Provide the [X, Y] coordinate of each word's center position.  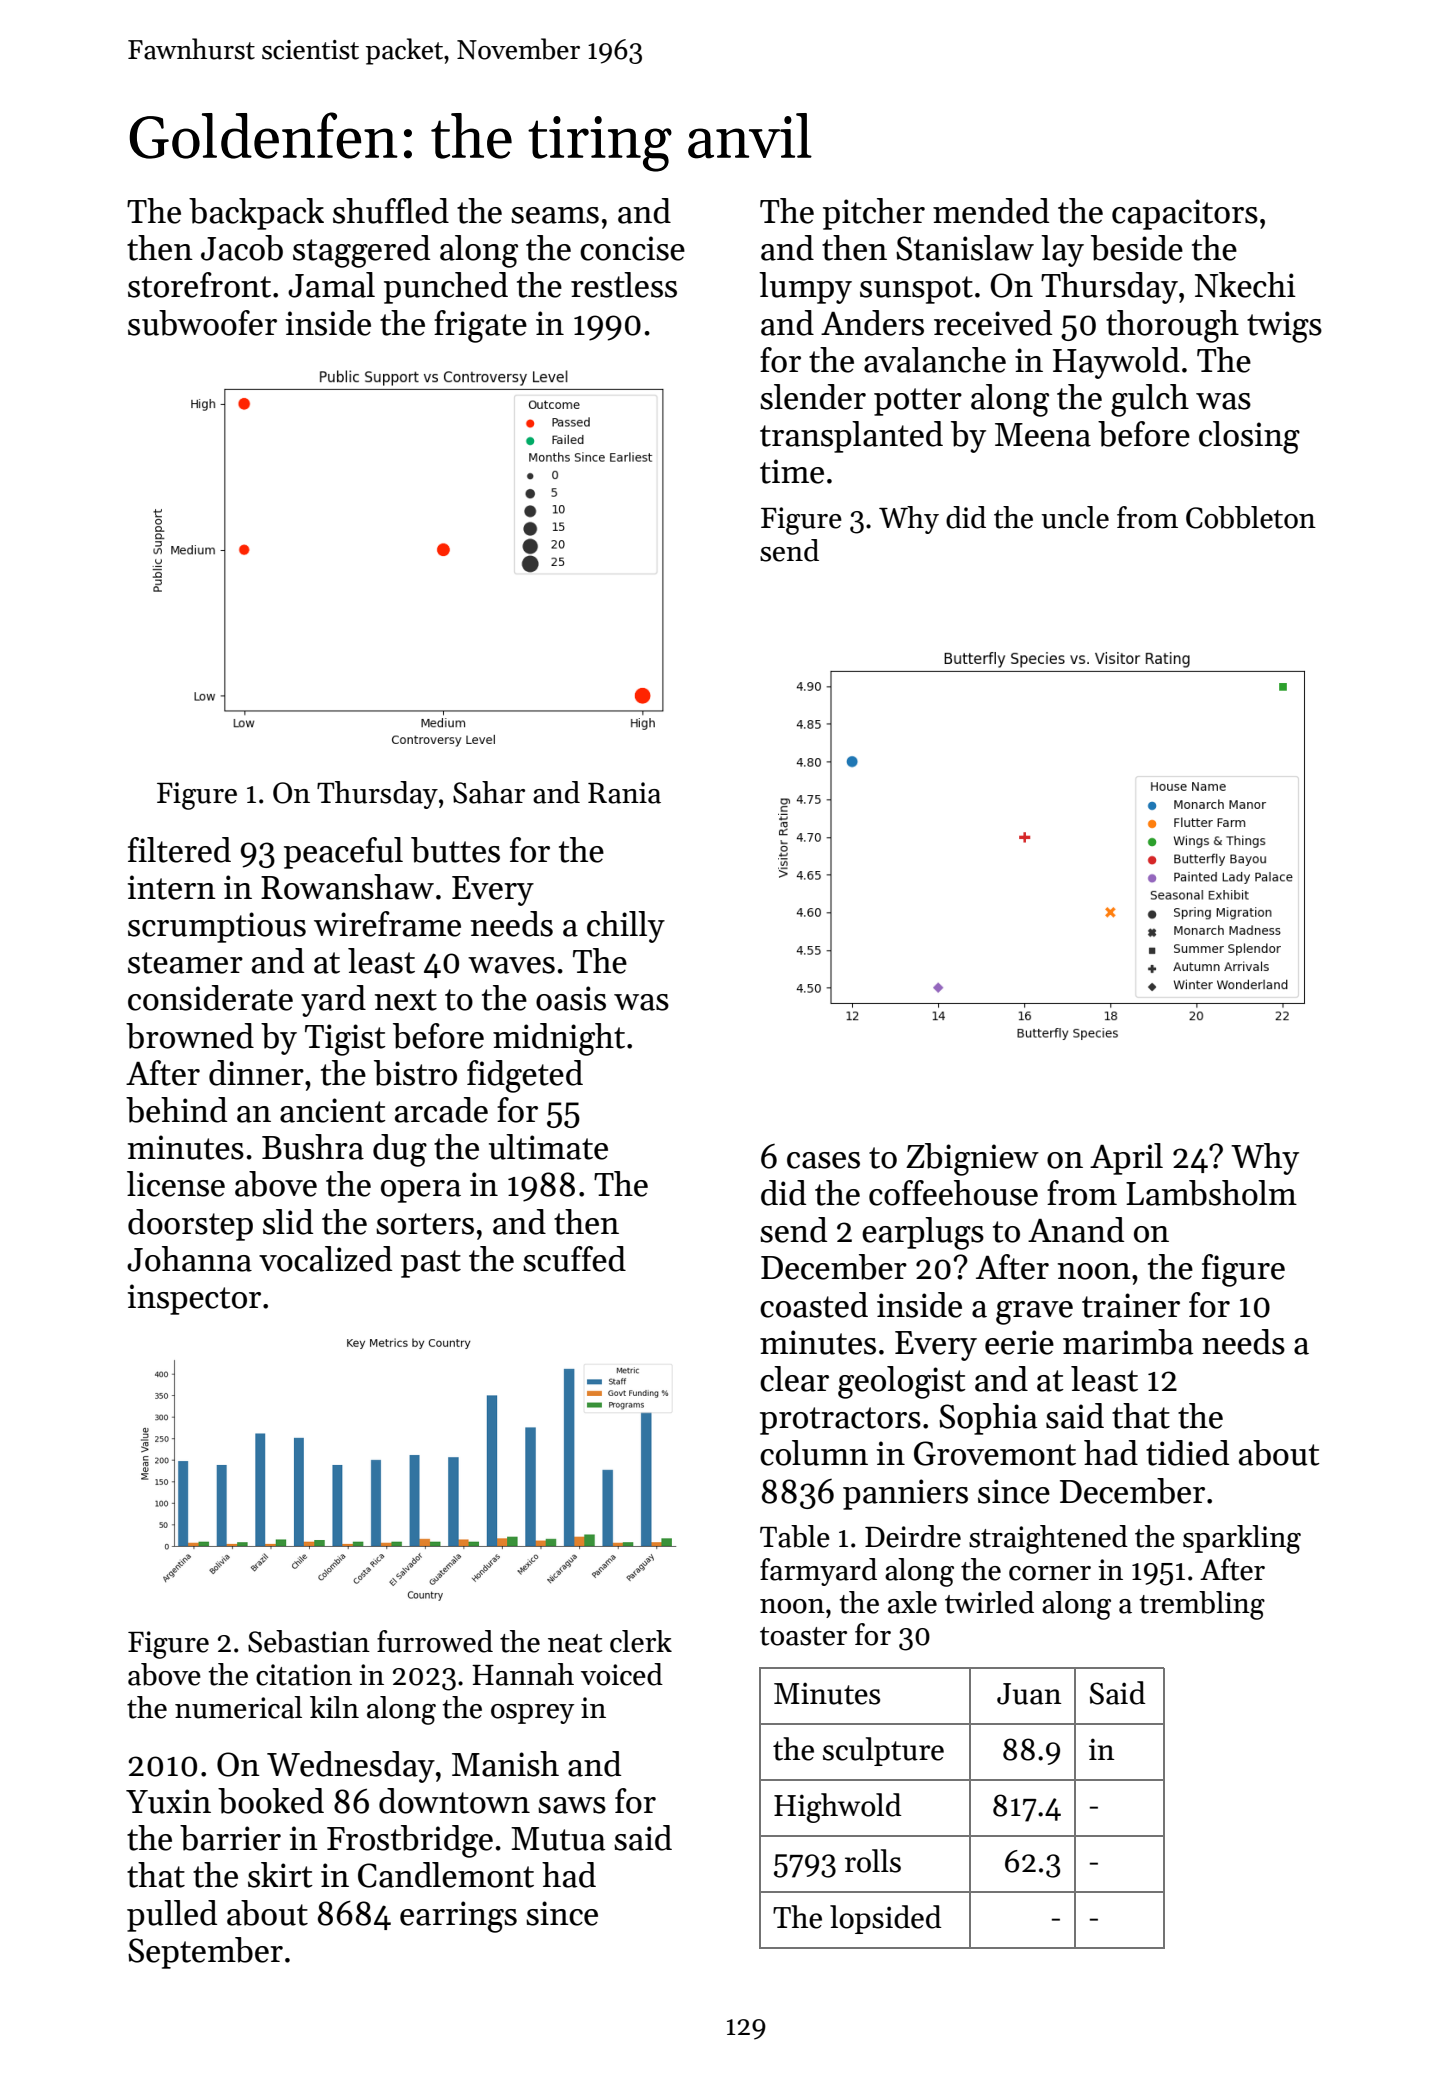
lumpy [805, 288]
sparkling [1242, 1539]
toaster [803, 1636]
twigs [1284, 327]
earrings [458, 1917]
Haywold [1116, 363]
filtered [179, 850]
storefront [199, 285]
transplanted [851, 437]
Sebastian [309, 1641]
